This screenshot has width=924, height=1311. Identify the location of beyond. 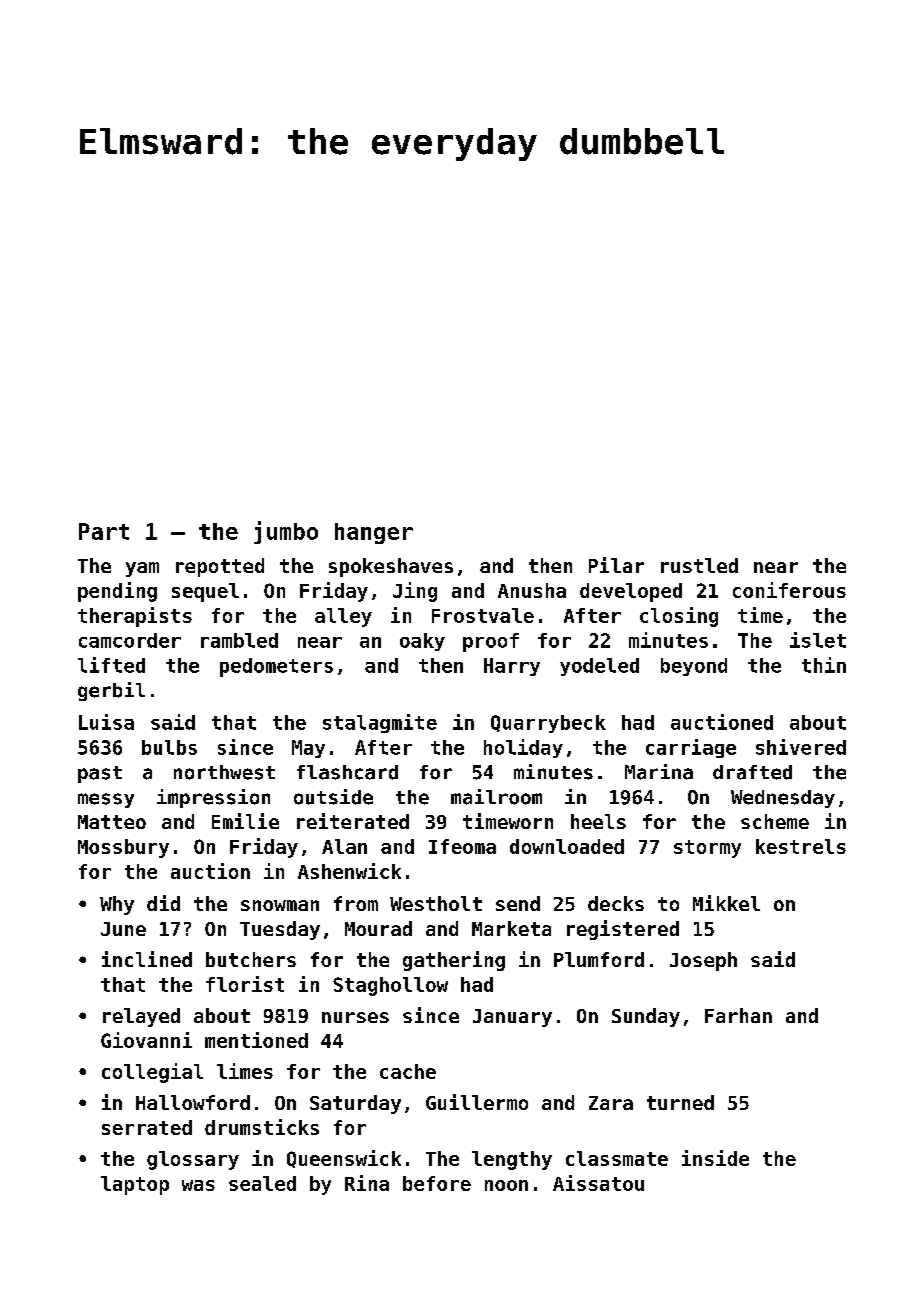
(694, 667).
